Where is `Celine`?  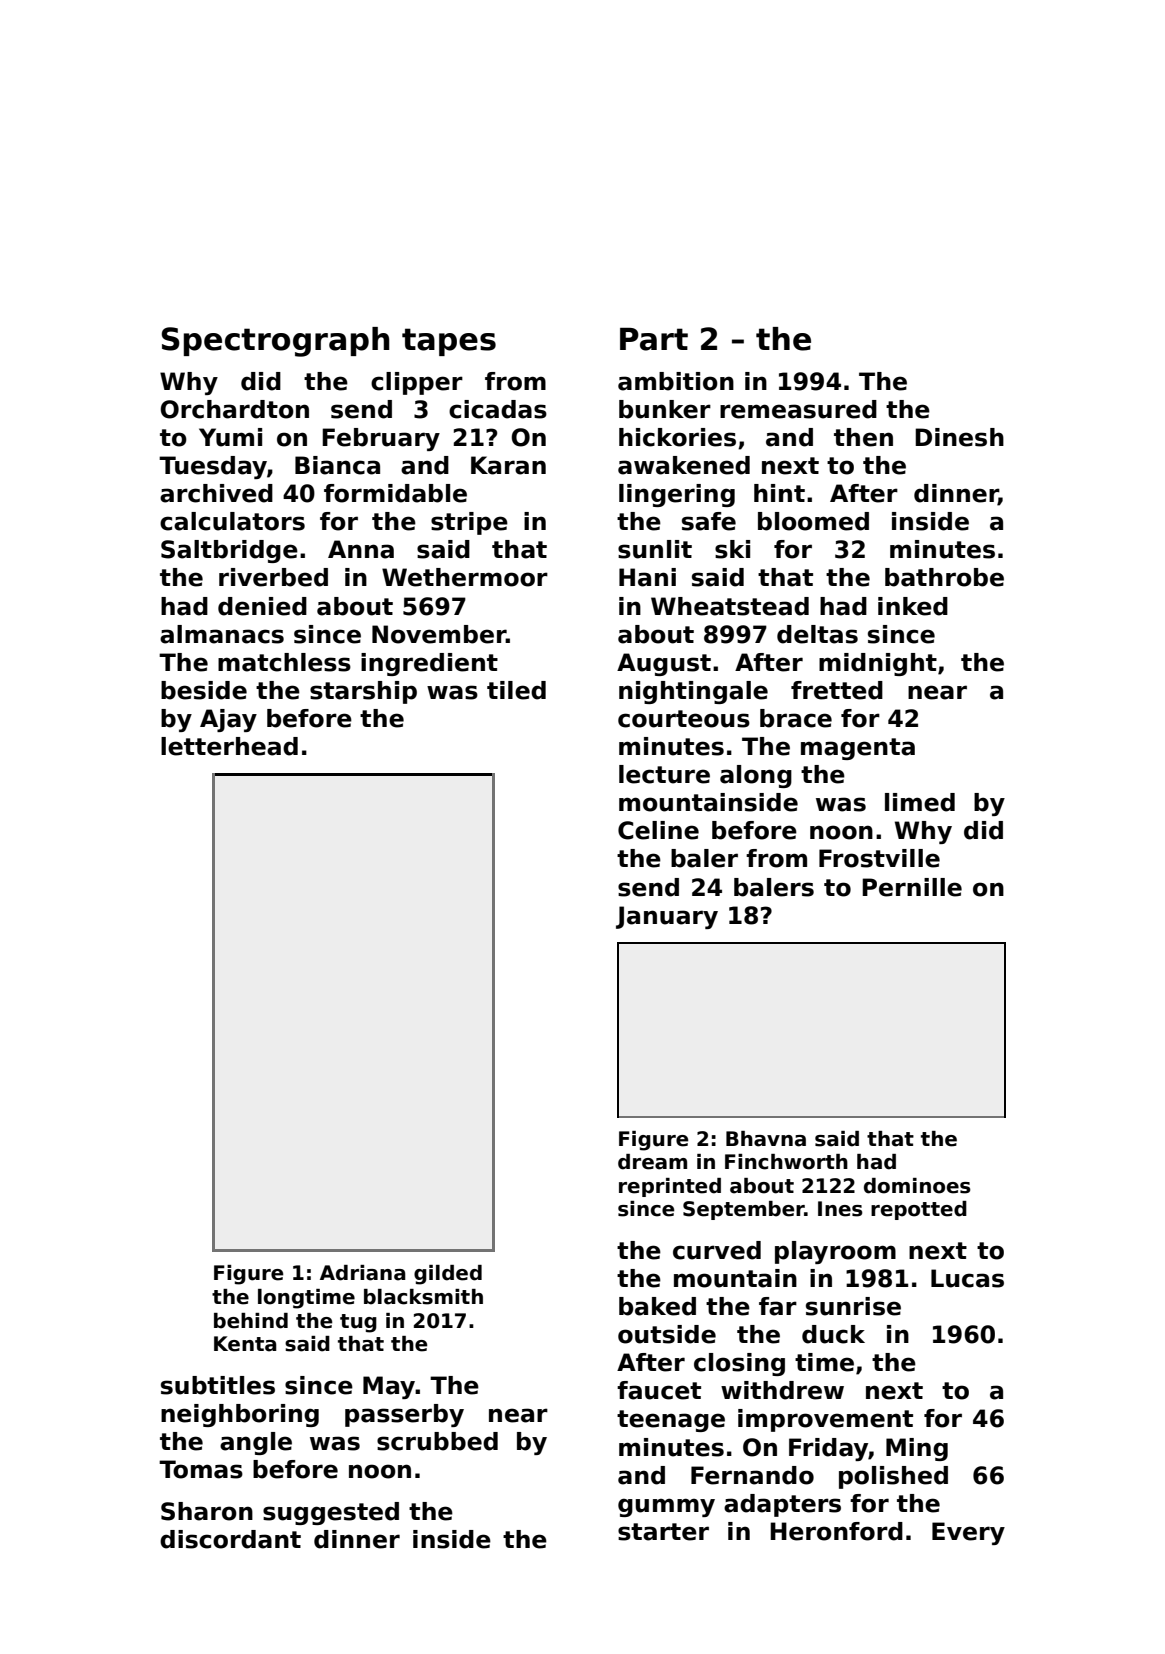 Celine is located at coordinates (658, 830).
